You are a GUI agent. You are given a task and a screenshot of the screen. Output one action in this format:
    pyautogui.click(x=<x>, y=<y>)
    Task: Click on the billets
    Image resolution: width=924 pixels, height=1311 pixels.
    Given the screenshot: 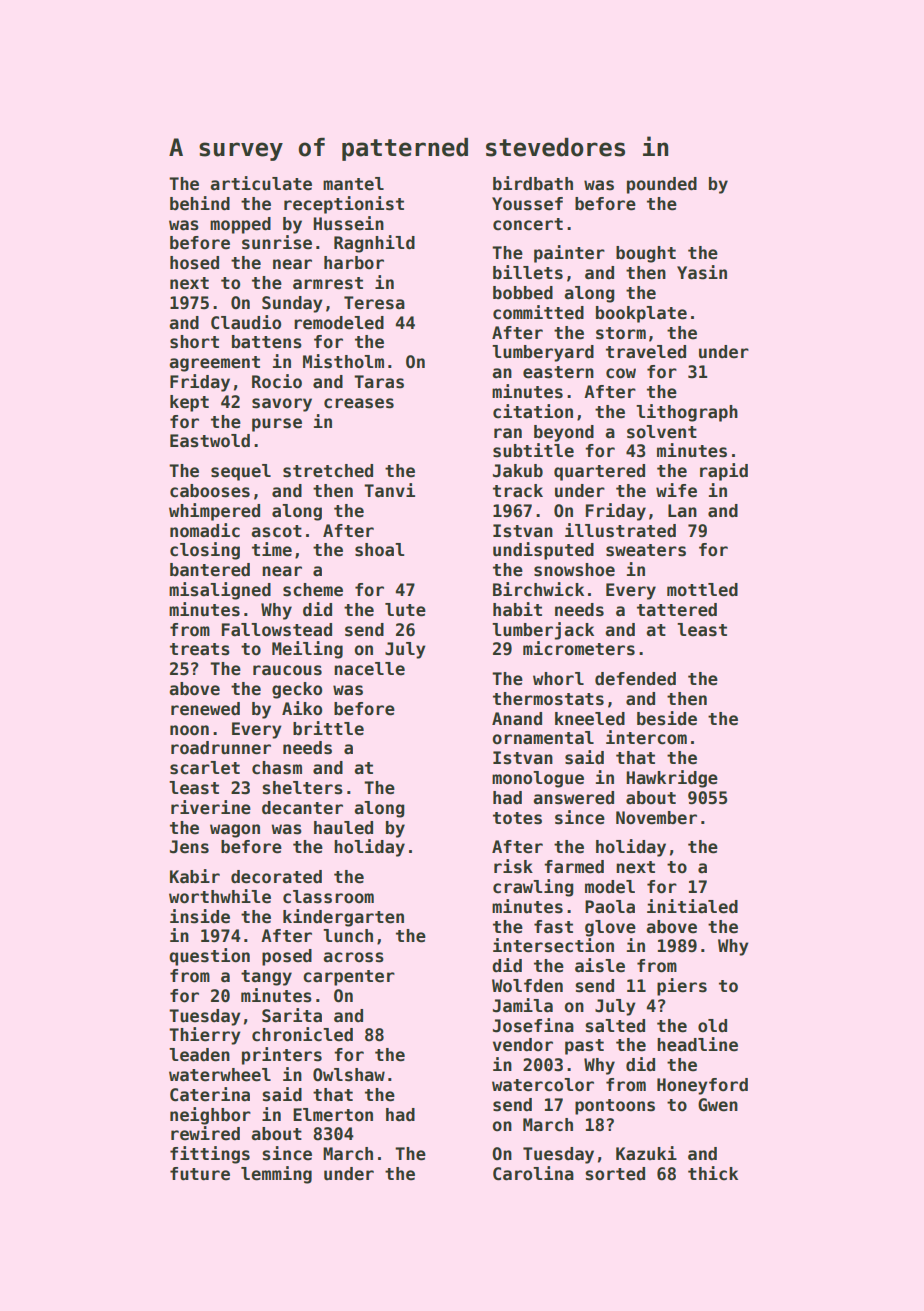 What is the action you would take?
    pyautogui.click(x=528, y=272)
